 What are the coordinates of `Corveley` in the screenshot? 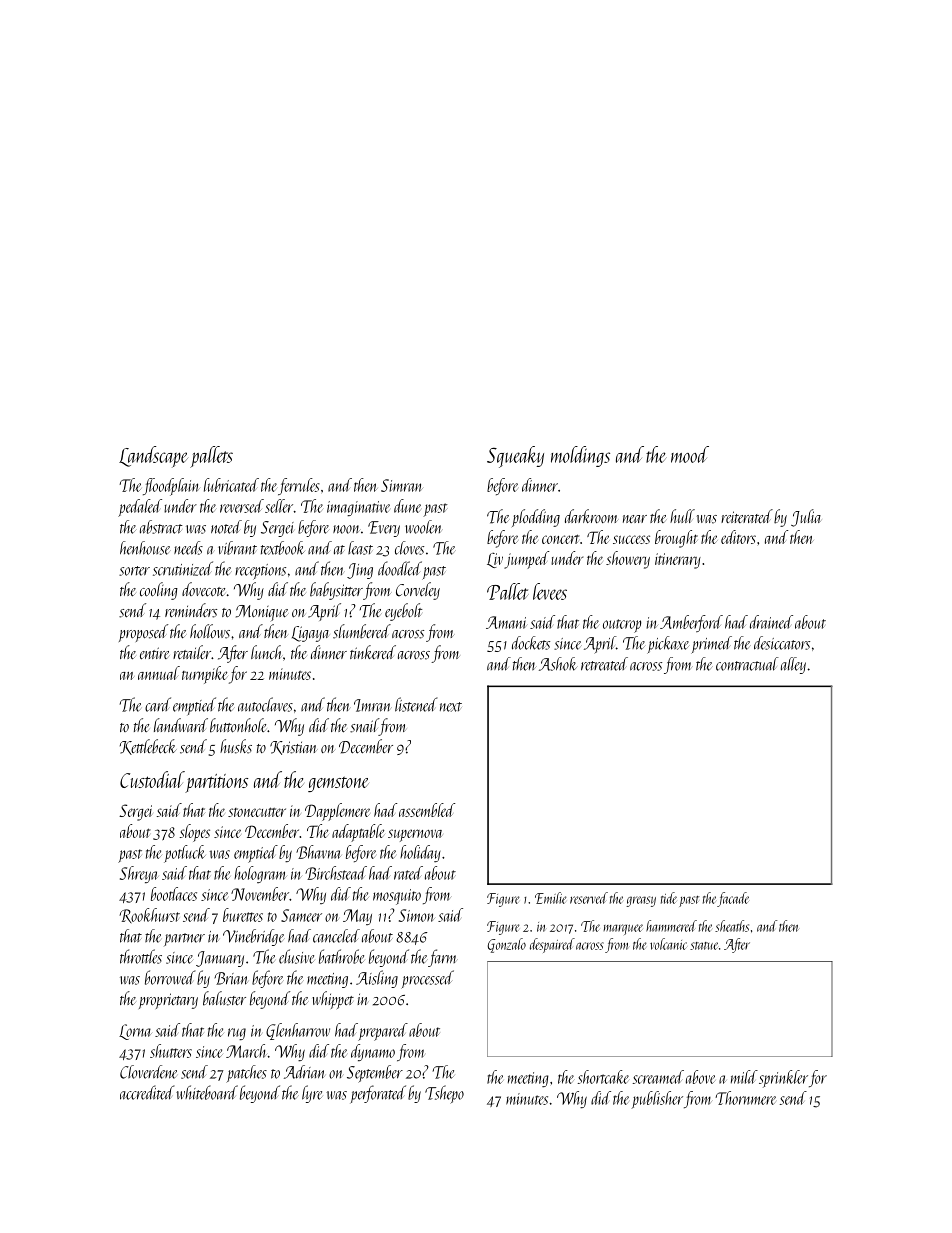 It's located at (418, 591).
